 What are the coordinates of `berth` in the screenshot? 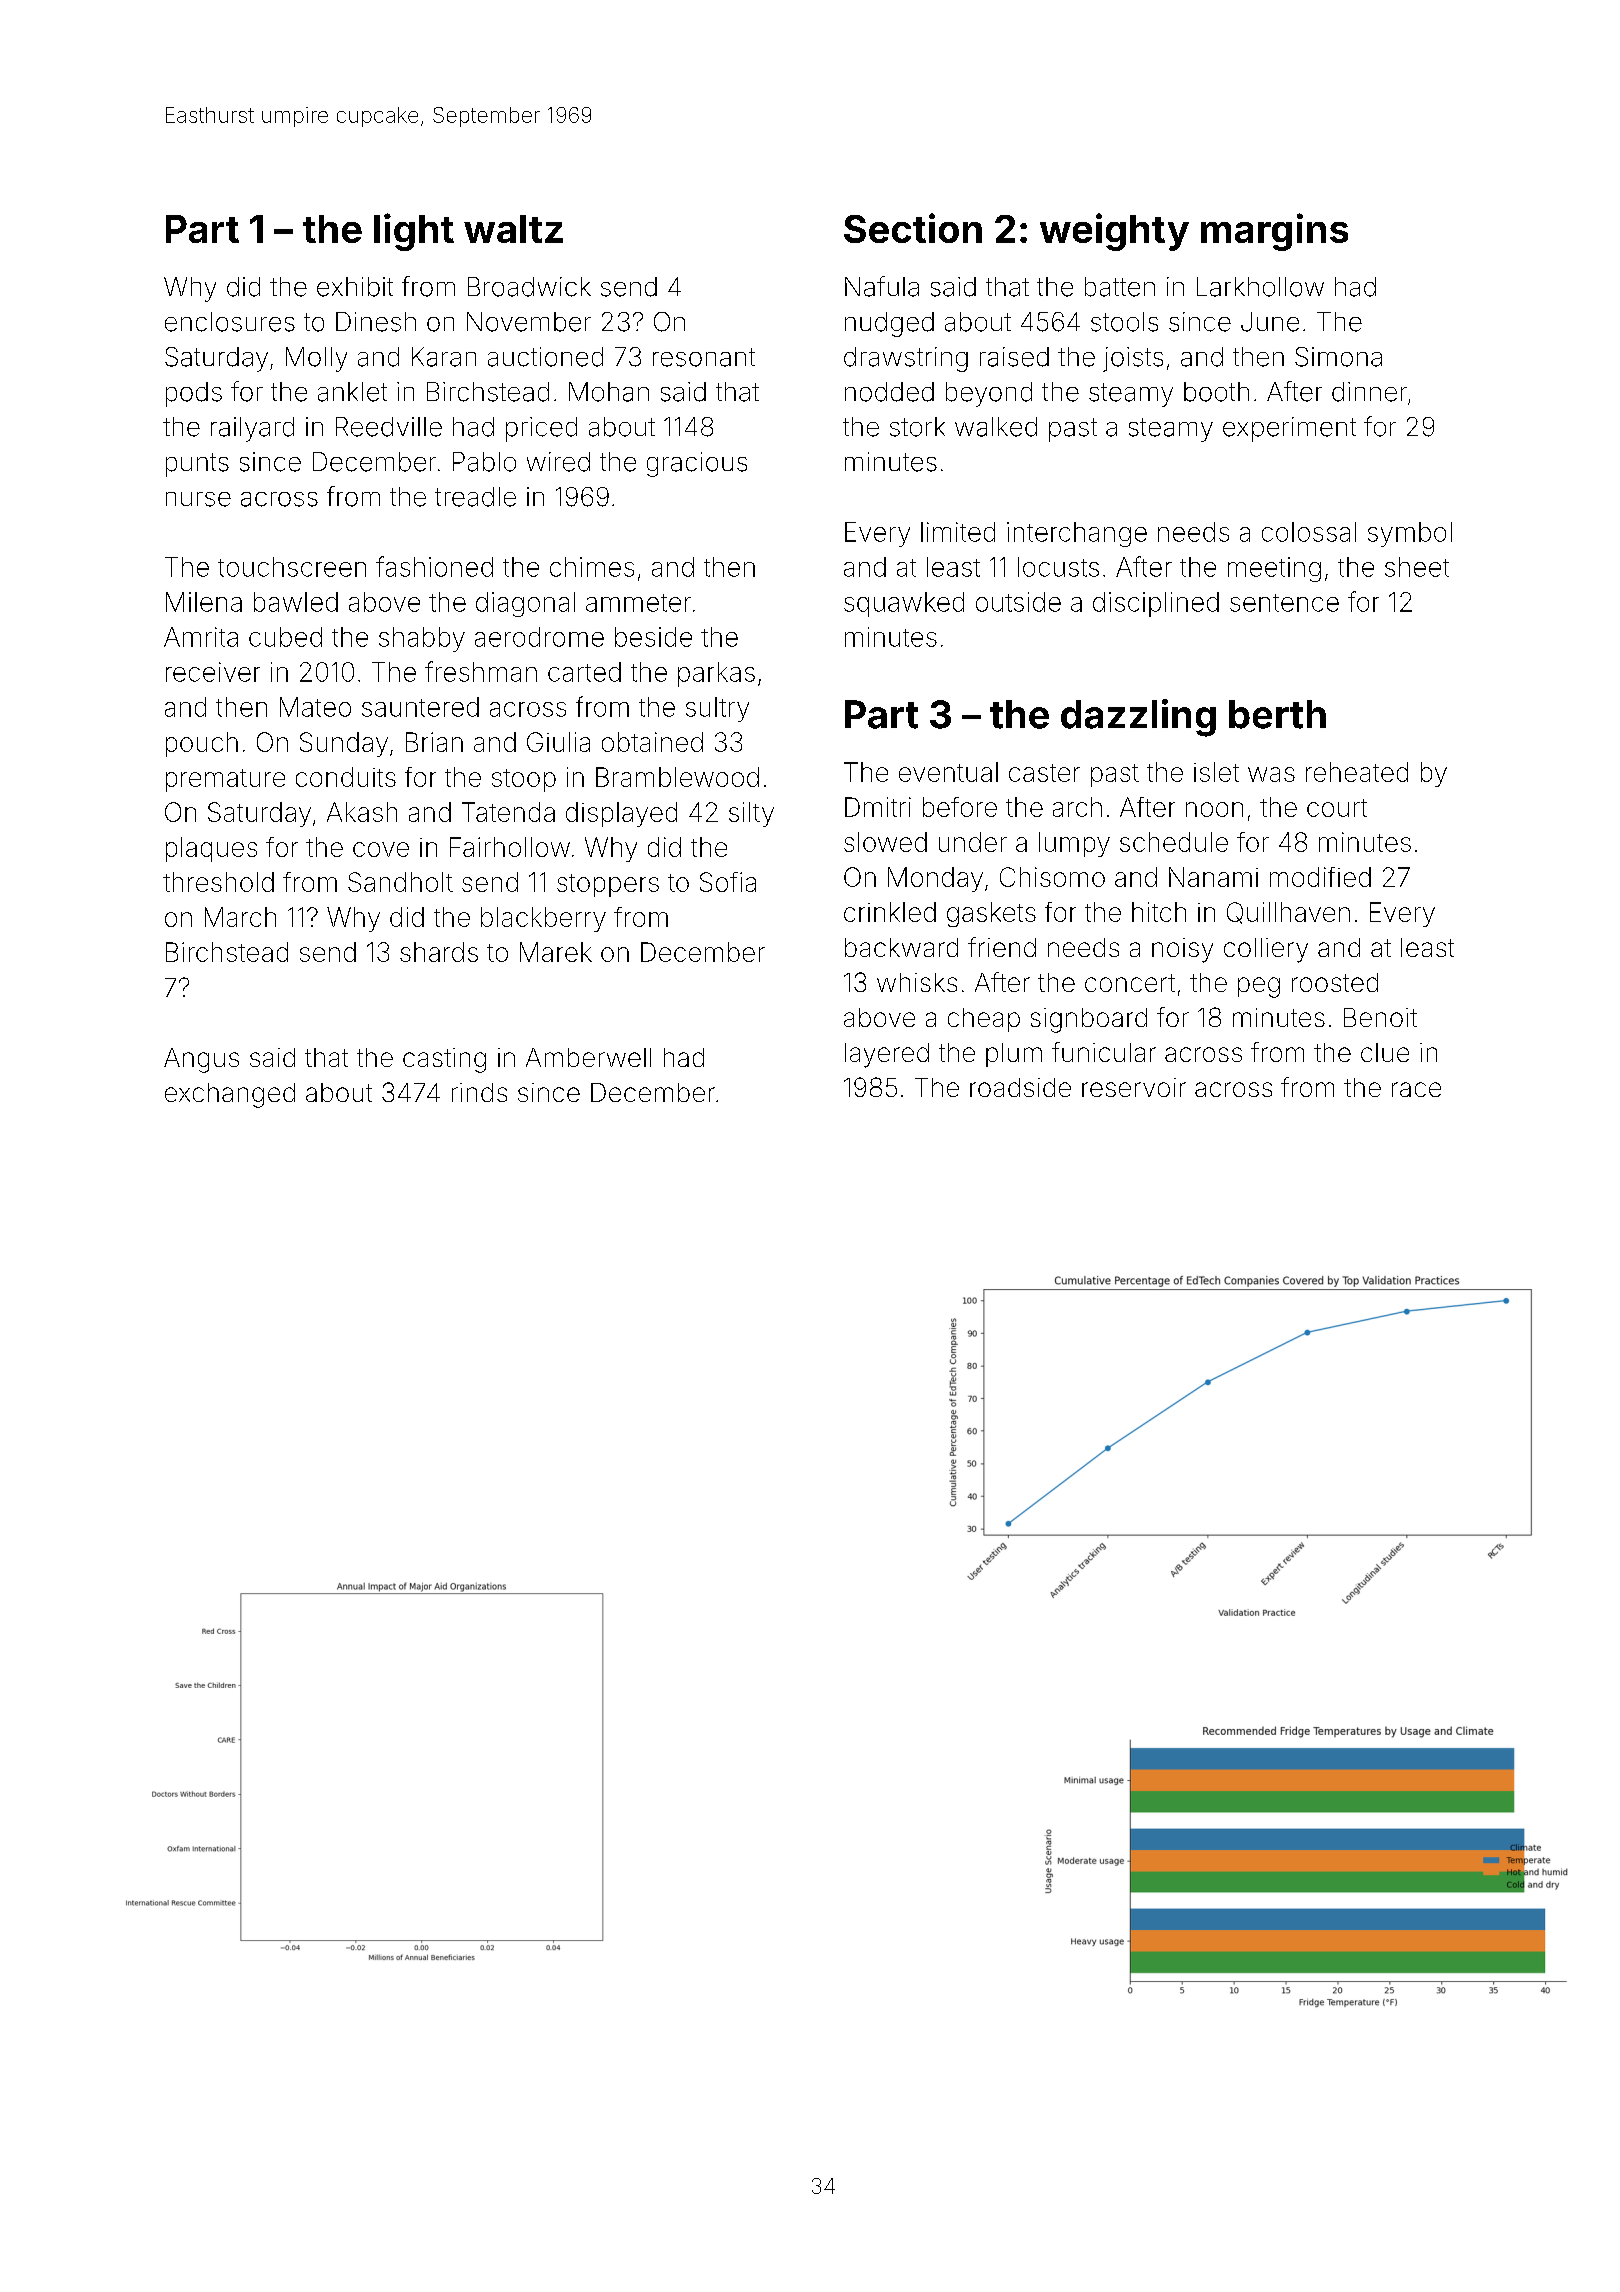 It's located at (1277, 714).
